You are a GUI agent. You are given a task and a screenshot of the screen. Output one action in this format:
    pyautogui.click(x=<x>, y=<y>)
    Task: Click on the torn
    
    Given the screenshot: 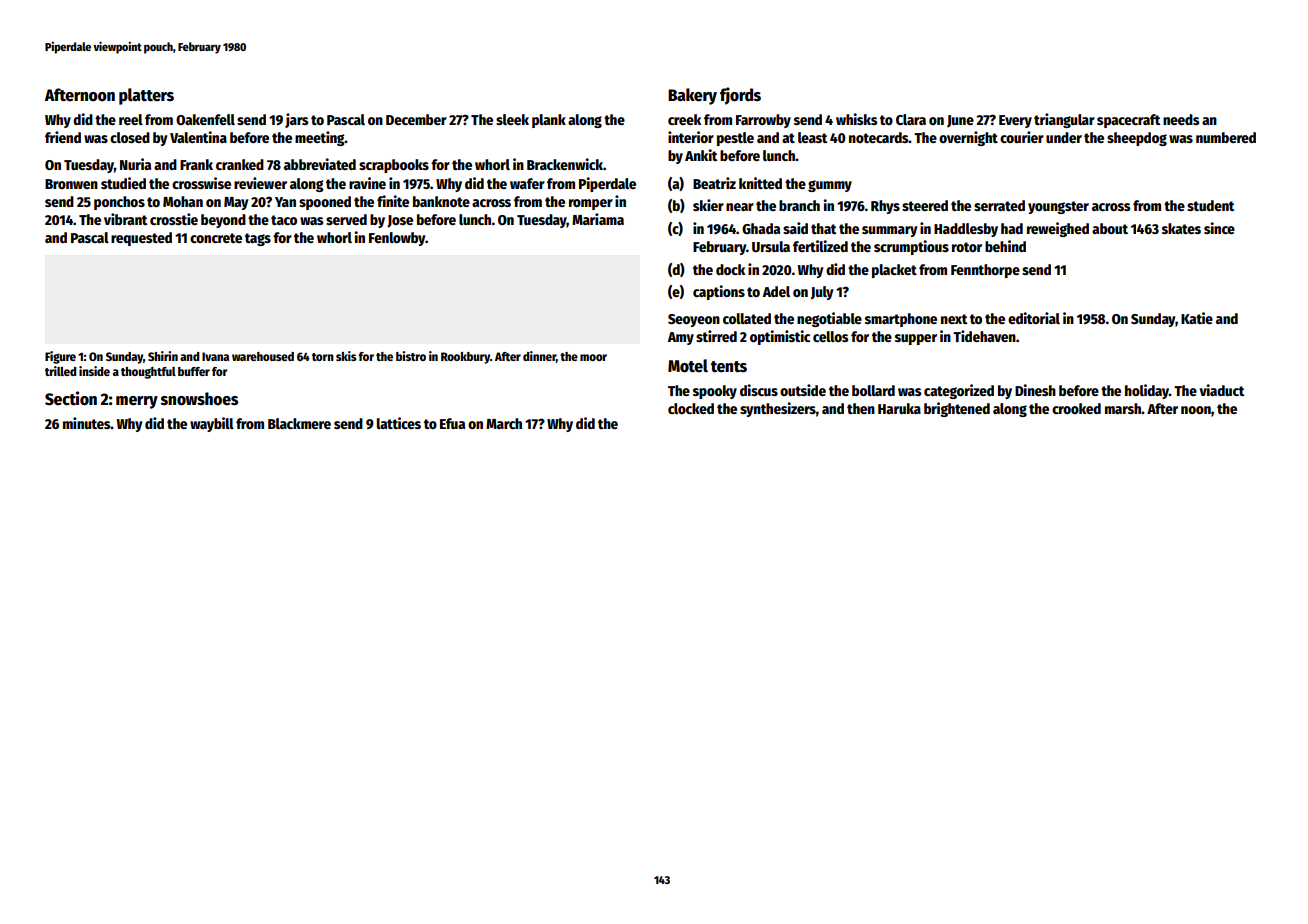 What is the action you would take?
    pyautogui.click(x=323, y=357)
